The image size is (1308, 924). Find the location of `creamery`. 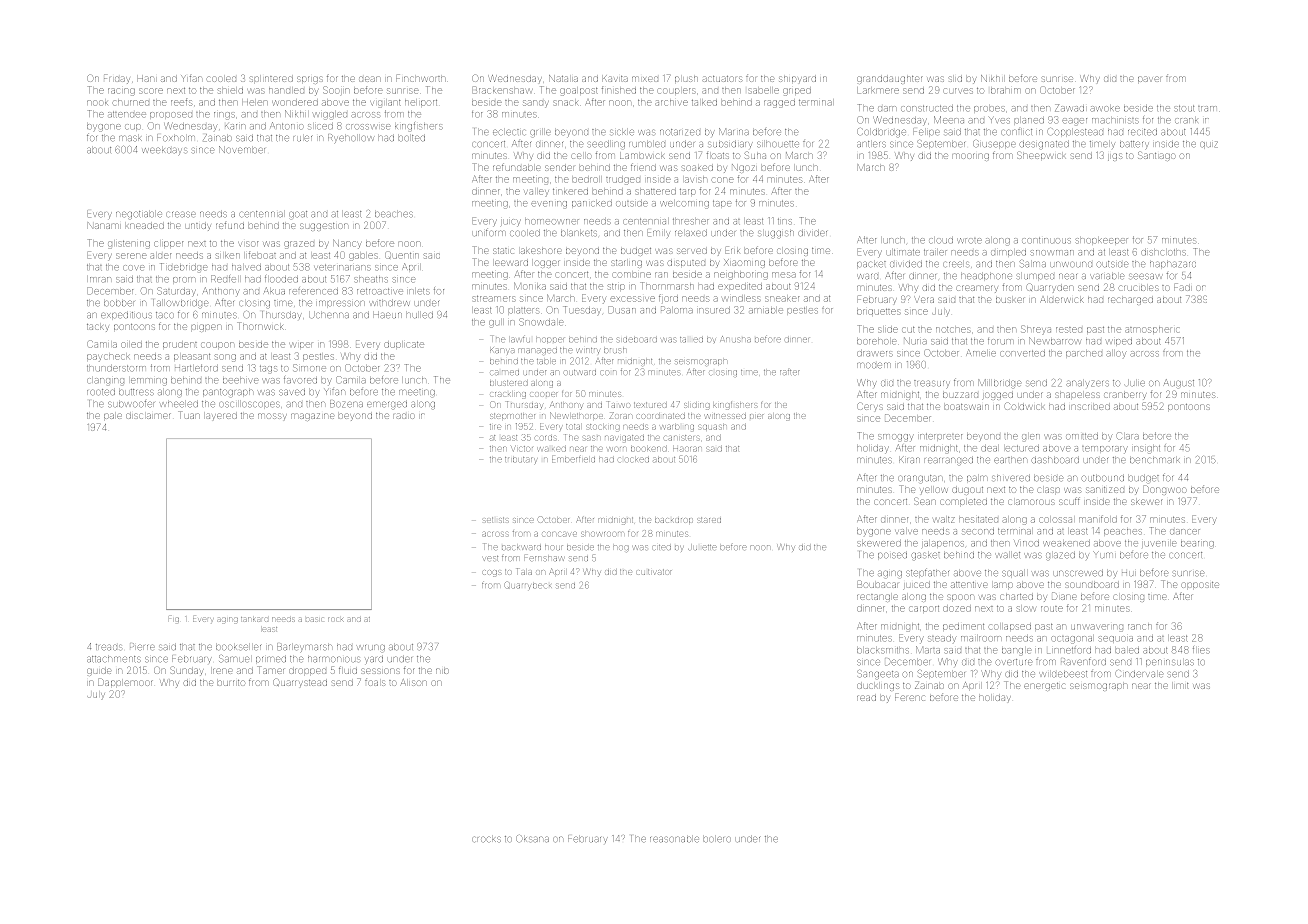

creamery is located at coordinates (977, 289).
